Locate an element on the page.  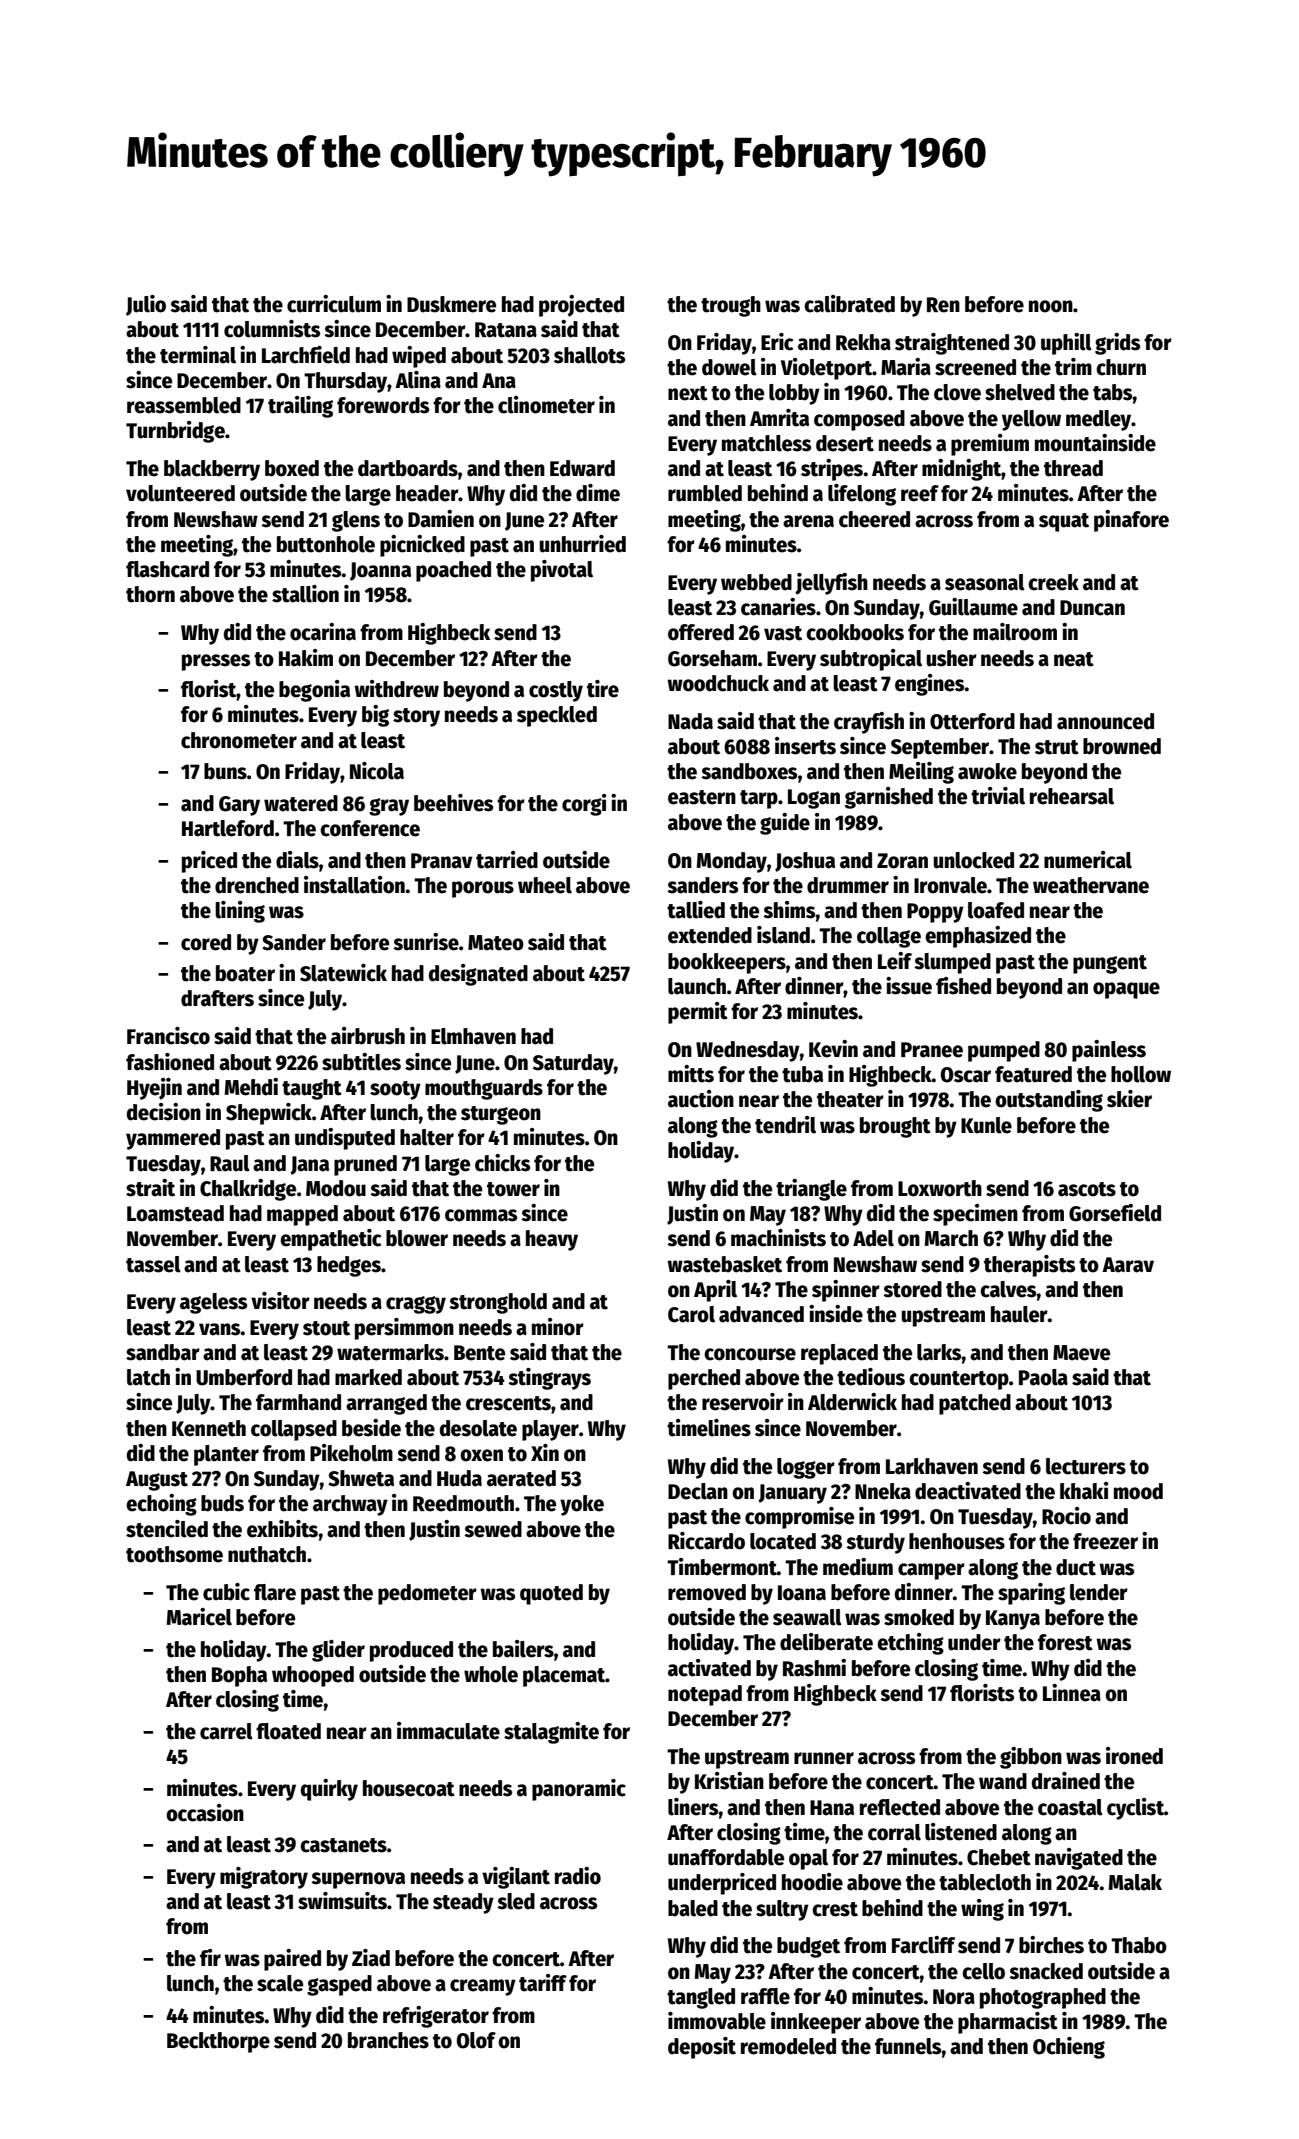
garnished is located at coordinates (889, 798).
